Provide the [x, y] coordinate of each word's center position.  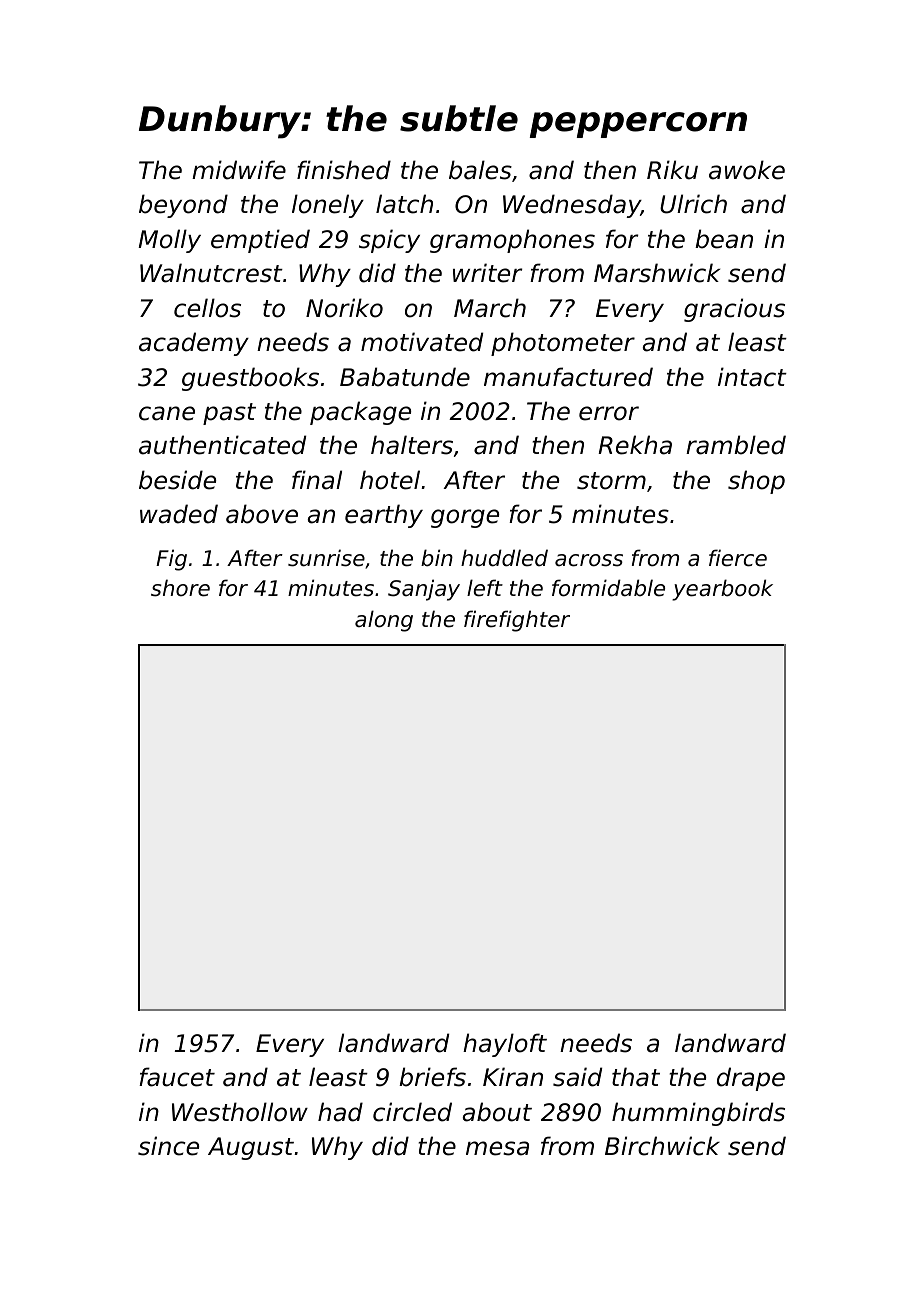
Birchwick [662, 1146]
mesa [497, 1148]
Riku [672, 170]
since [168, 1146]
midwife [239, 170]
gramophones [512, 241]
